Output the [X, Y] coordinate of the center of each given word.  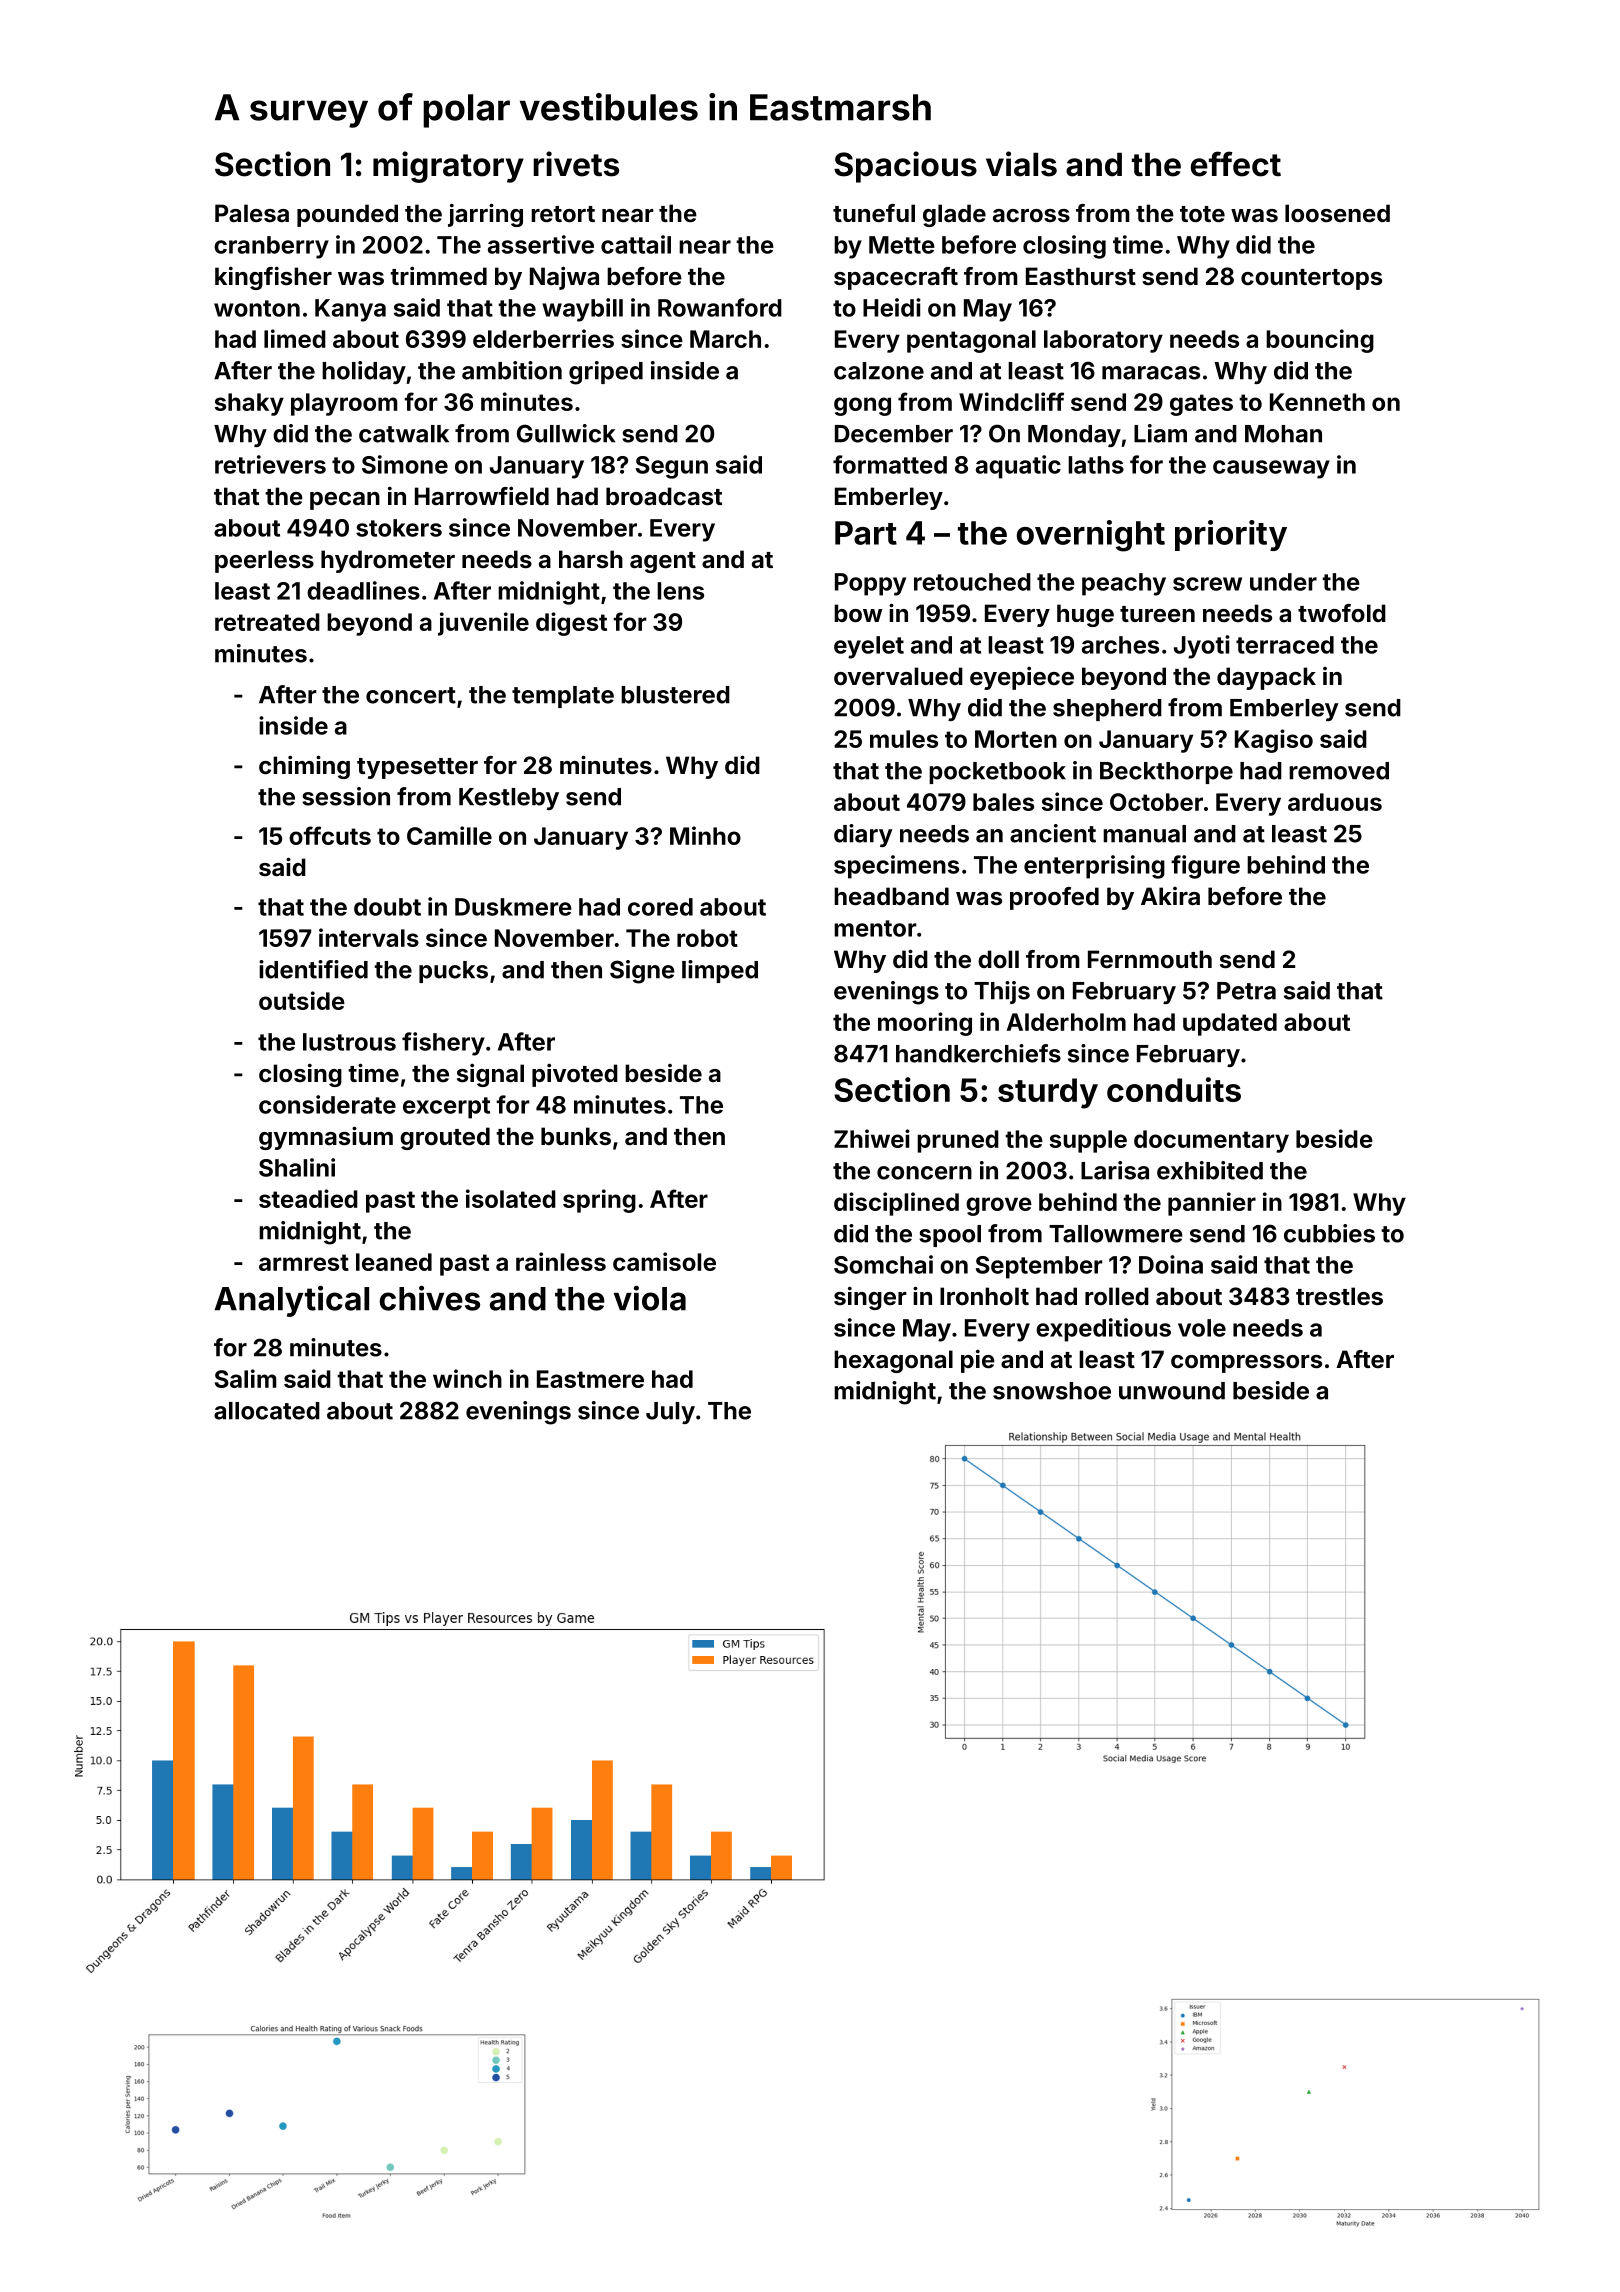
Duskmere [513, 907]
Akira [1170, 896]
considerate [327, 1104]
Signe [642, 972]
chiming [304, 767]
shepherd [1107, 710]
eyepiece [1022, 678]
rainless [561, 1261]
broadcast [664, 496]
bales [1003, 802]
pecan [345, 501]
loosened [1337, 213]
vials [1021, 164]
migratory [448, 167]
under [1283, 582]
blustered [675, 695]
